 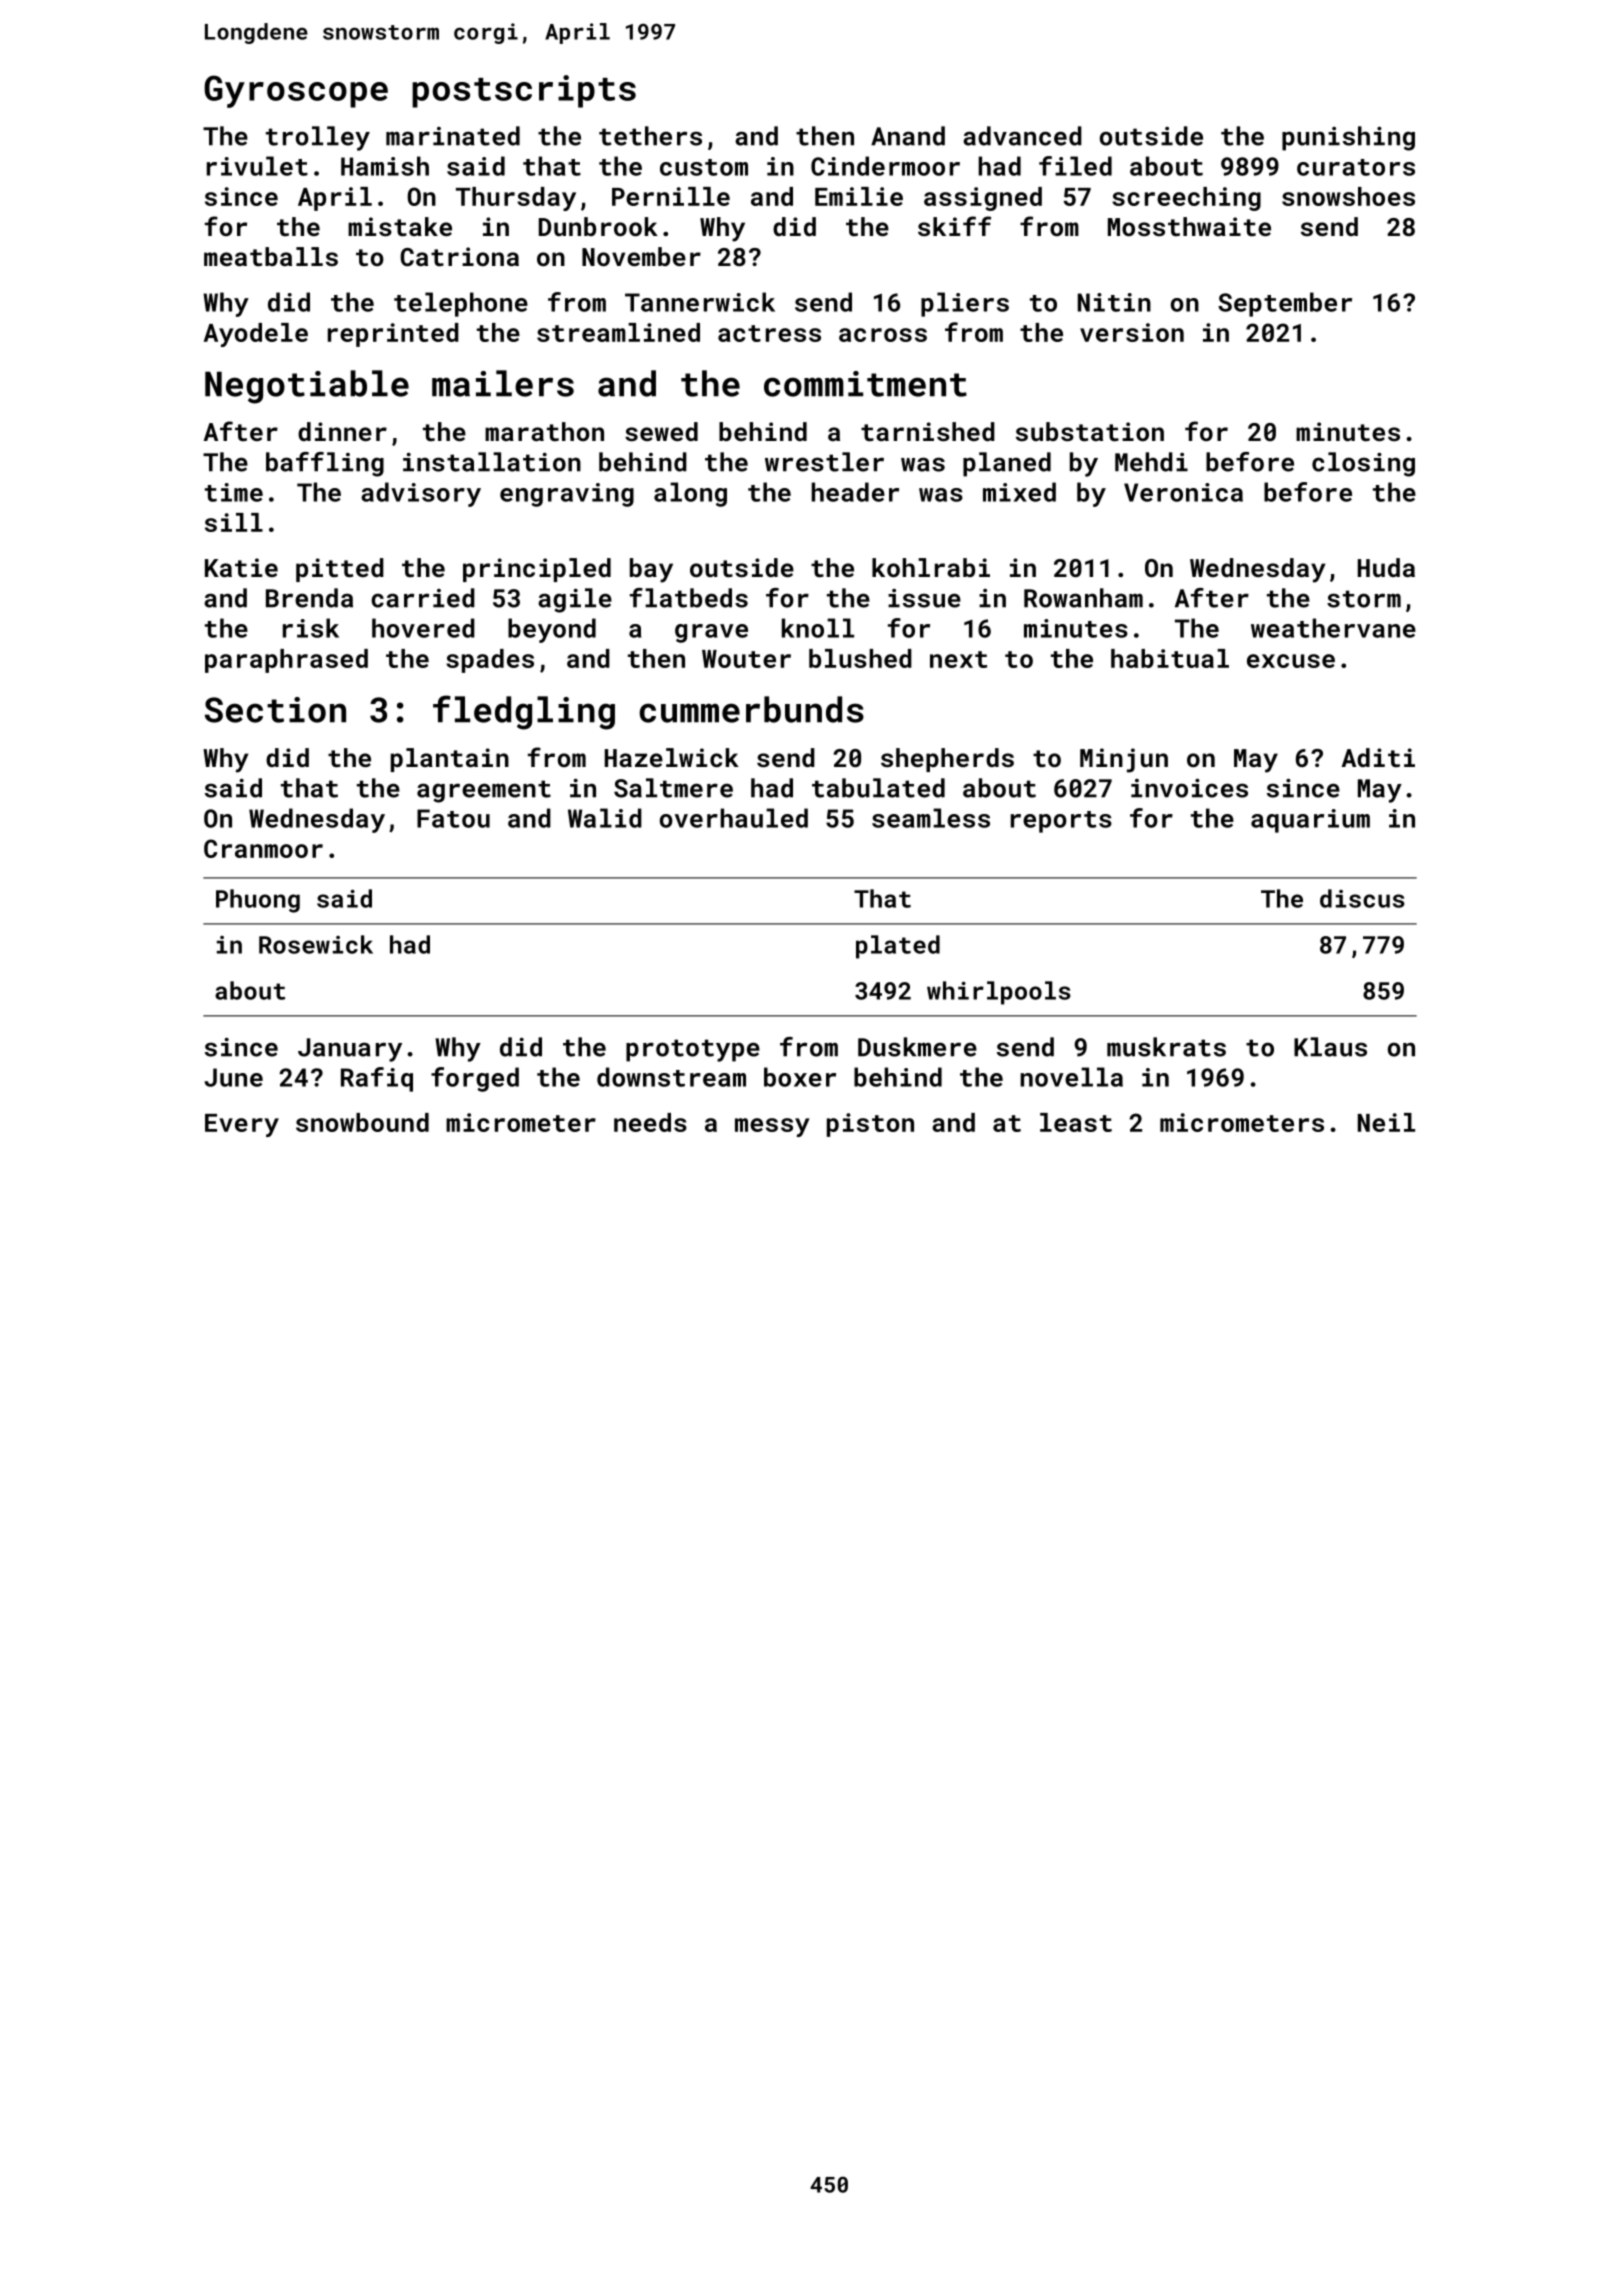 What do you see at coordinates (671, 196) in the screenshot?
I see `Pernille` at bounding box center [671, 196].
